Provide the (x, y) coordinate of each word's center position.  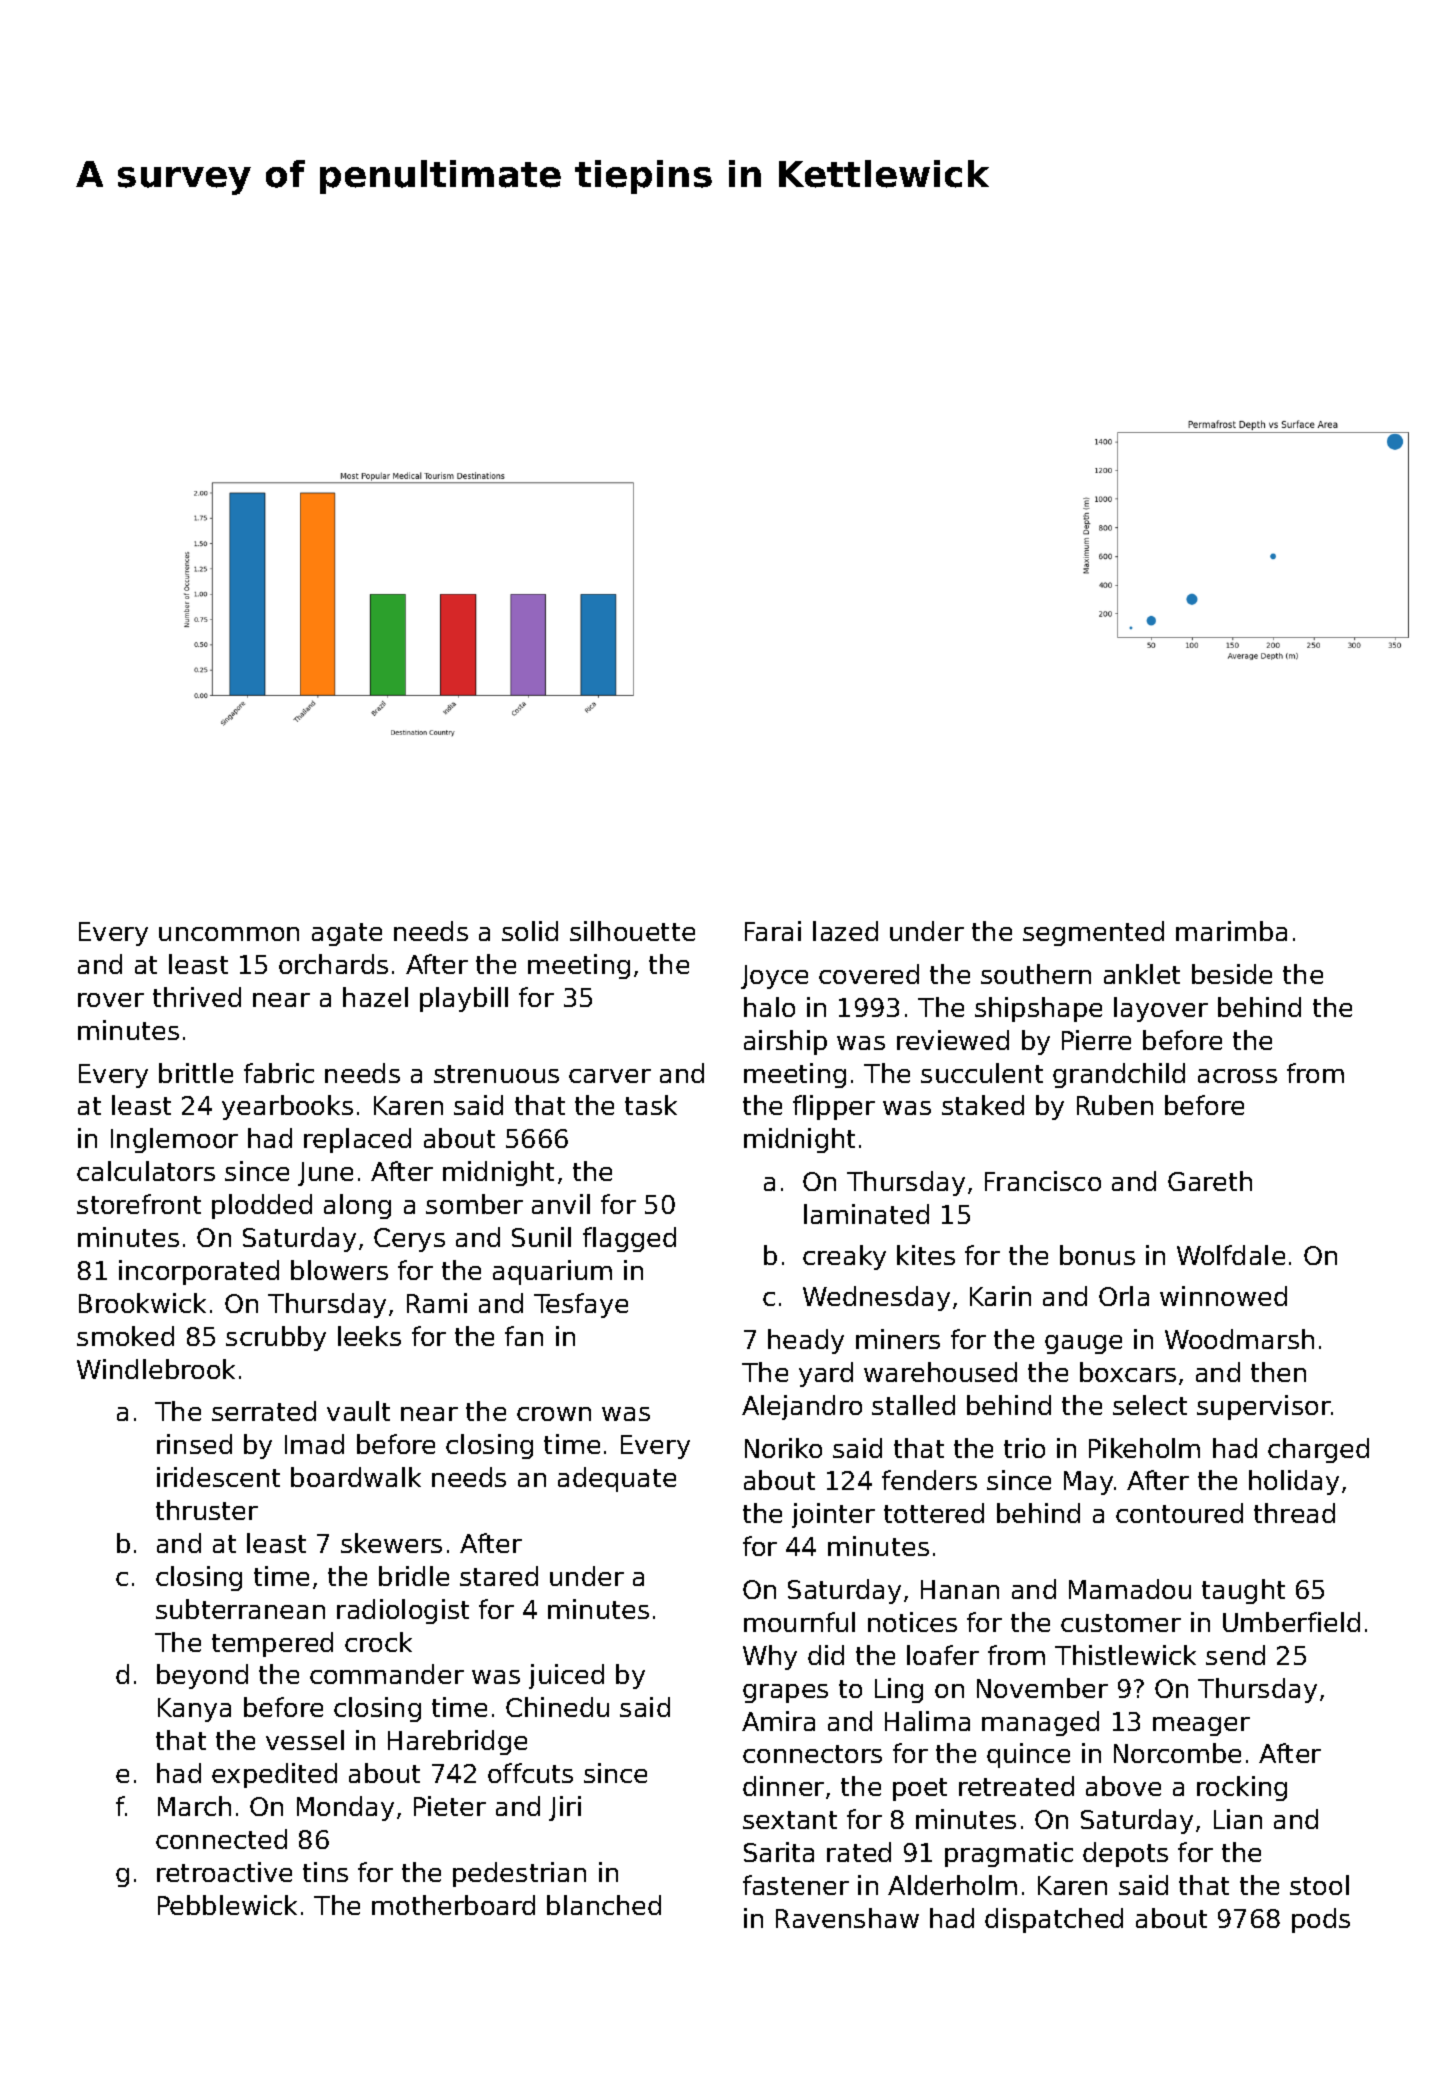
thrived (197, 997)
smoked (125, 1336)
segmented (1093, 933)
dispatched (1054, 1920)
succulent (982, 1073)
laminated (866, 1214)
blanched (604, 1905)
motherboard (453, 1905)
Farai (773, 931)
